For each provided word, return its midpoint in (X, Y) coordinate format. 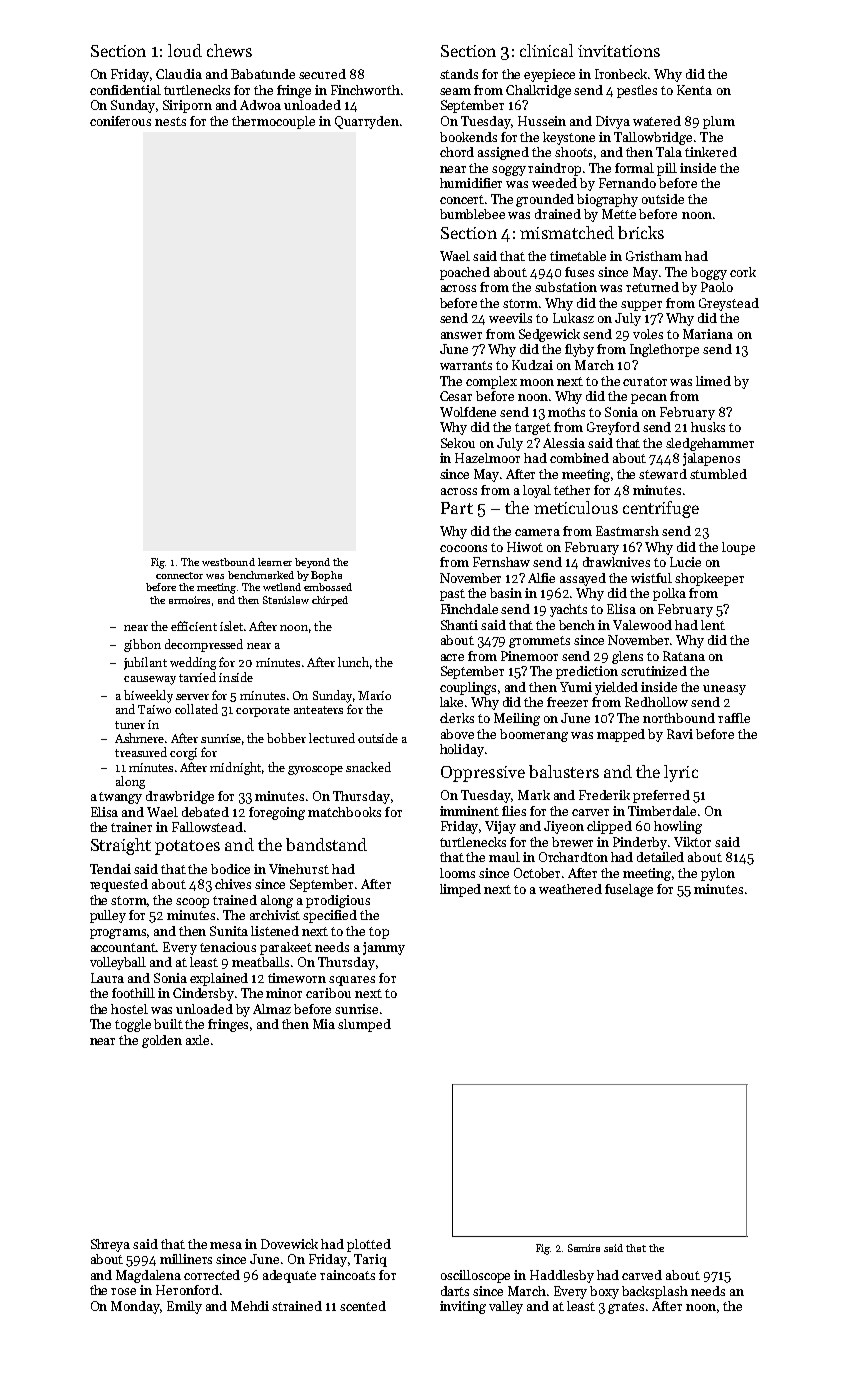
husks (708, 427)
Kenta (694, 90)
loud (185, 50)
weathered (570, 889)
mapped (621, 735)
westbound (228, 562)
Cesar (456, 396)
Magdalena (148, 1276)
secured (322, 74)
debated (205, 812)
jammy (384, 948)
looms (457, 873)
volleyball (118, 963)
